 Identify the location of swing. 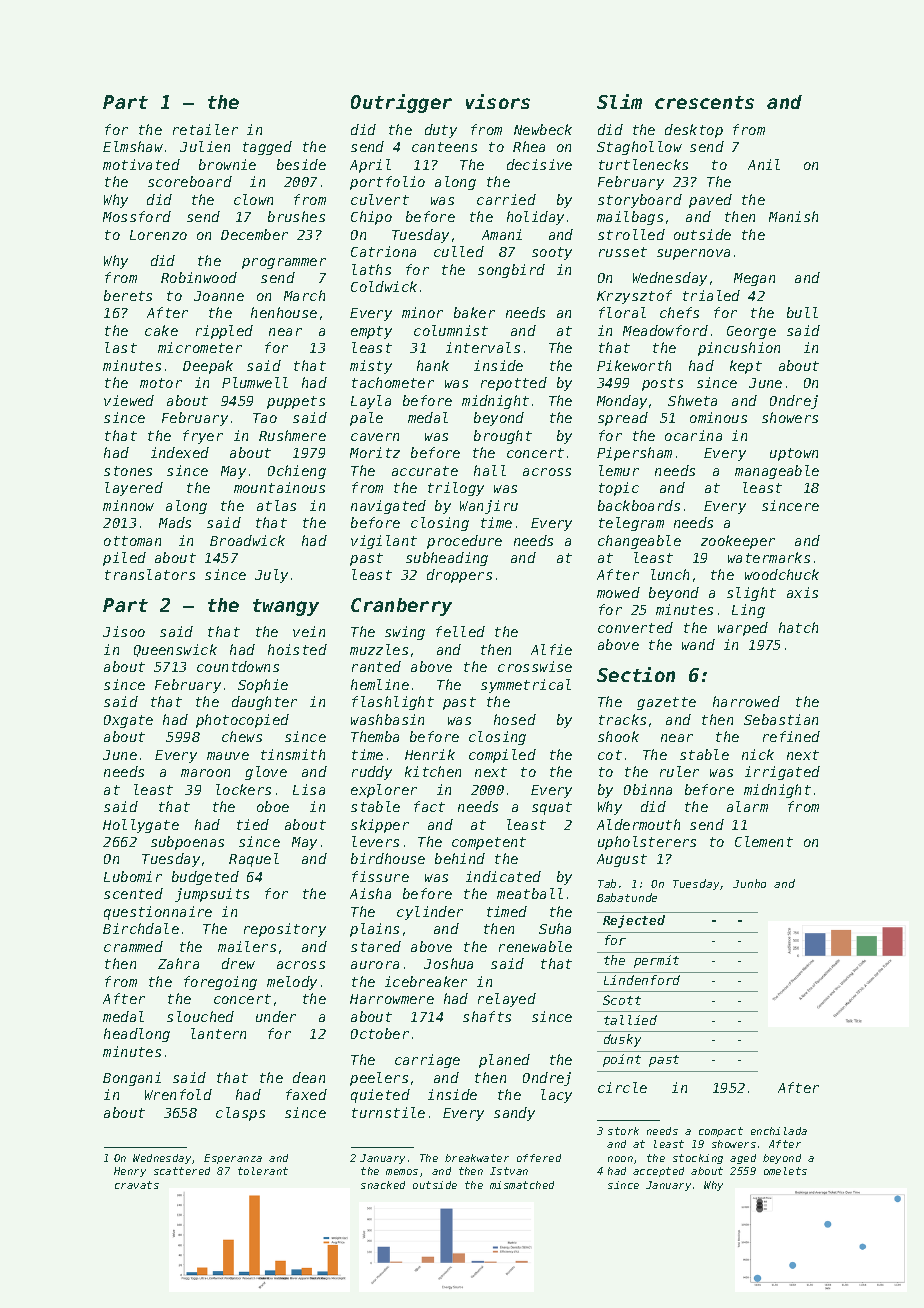
(405, 633).
